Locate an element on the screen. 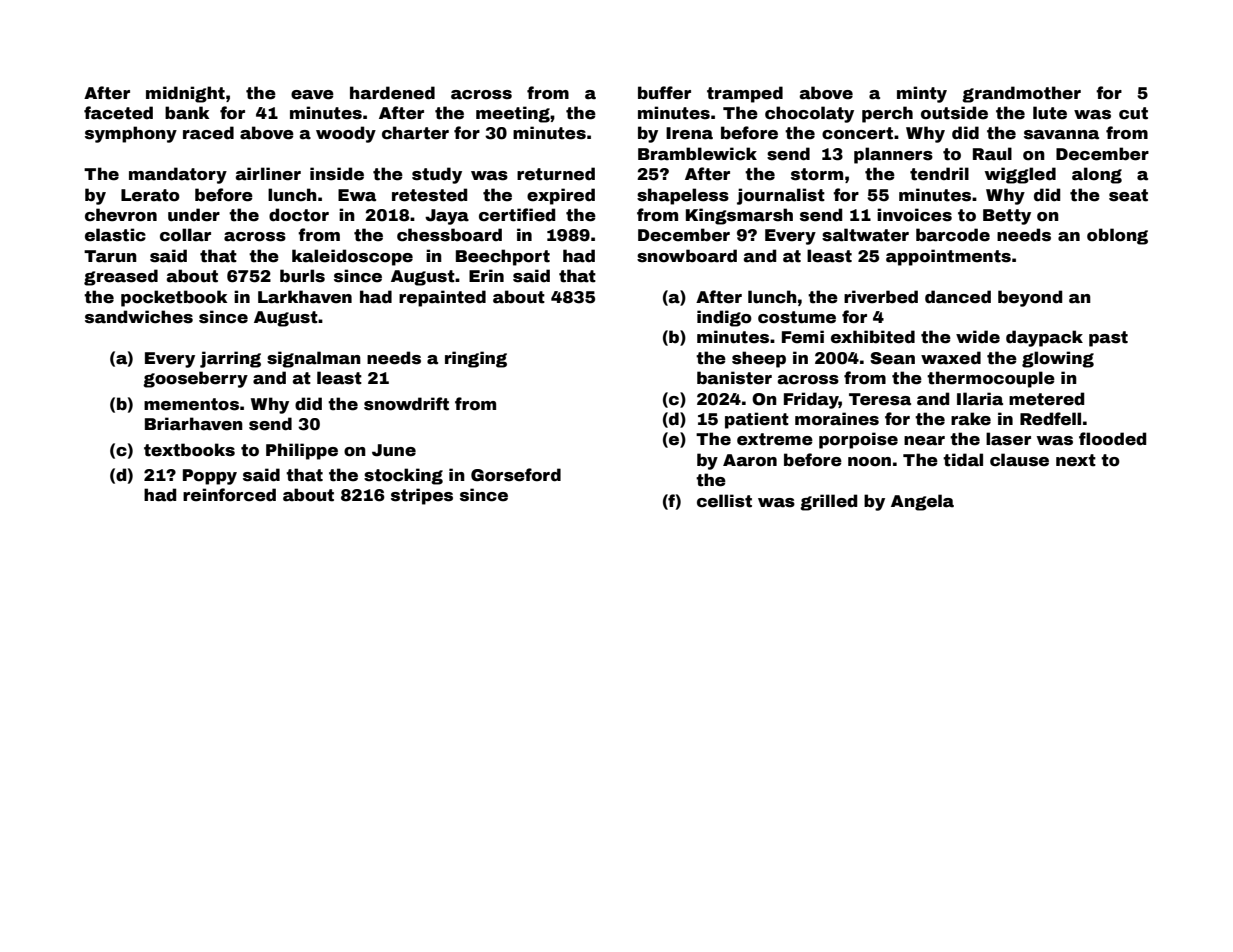 The image size is (1233, 952). mementos is located at coordinates (191, 404).
